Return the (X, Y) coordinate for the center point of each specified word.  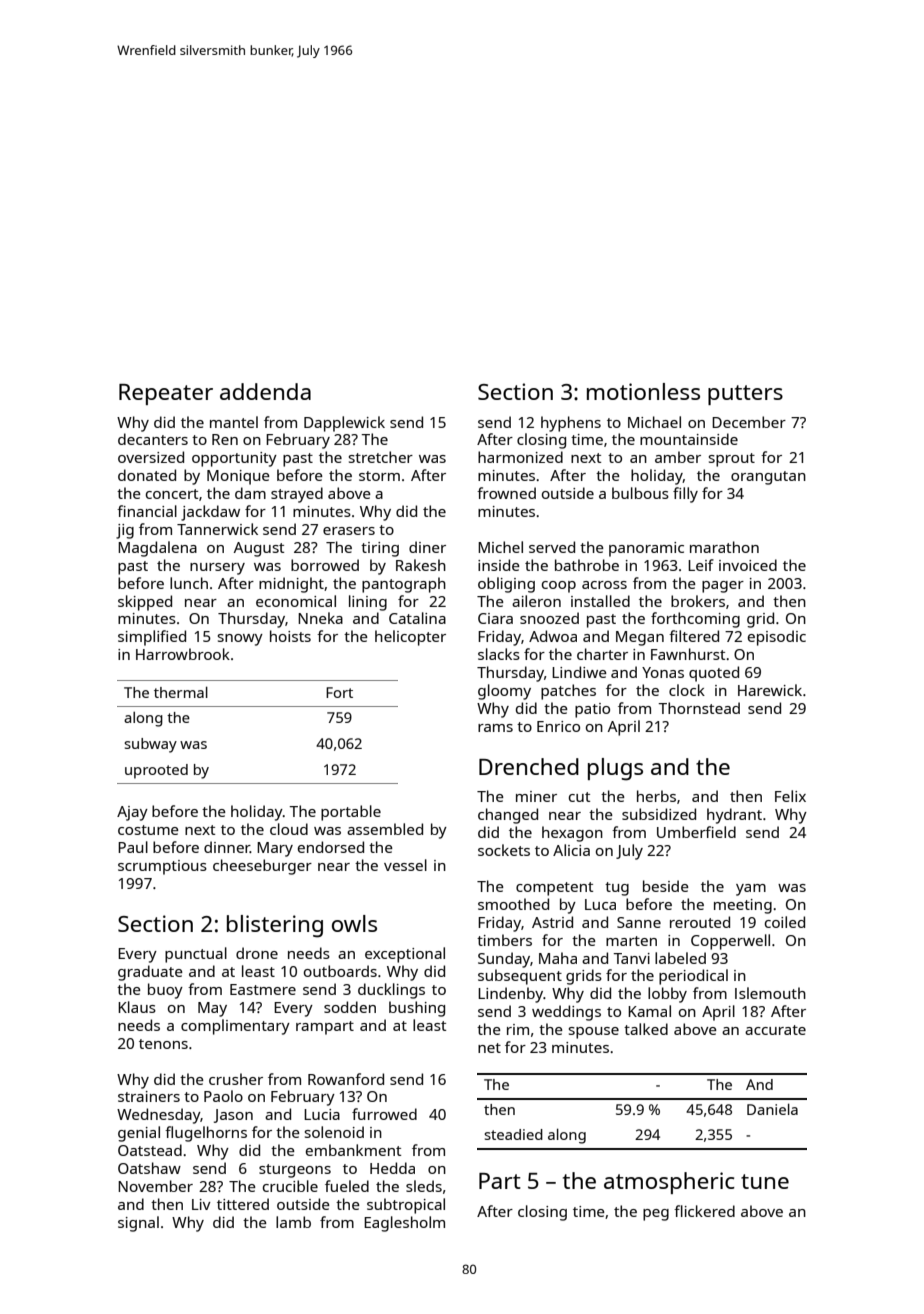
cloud (289, 829)
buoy (165, 991)
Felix (790, 796)
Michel (500, 547)
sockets (504, 850)
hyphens (571, 424)
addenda (265, 391)
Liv (201, 1204)
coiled (785, 922)
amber (678, 457)
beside (666, 886)
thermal (181, 692)
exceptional (405, 955)
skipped (145, 603)
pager (723, 587)
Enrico (558, 726)
